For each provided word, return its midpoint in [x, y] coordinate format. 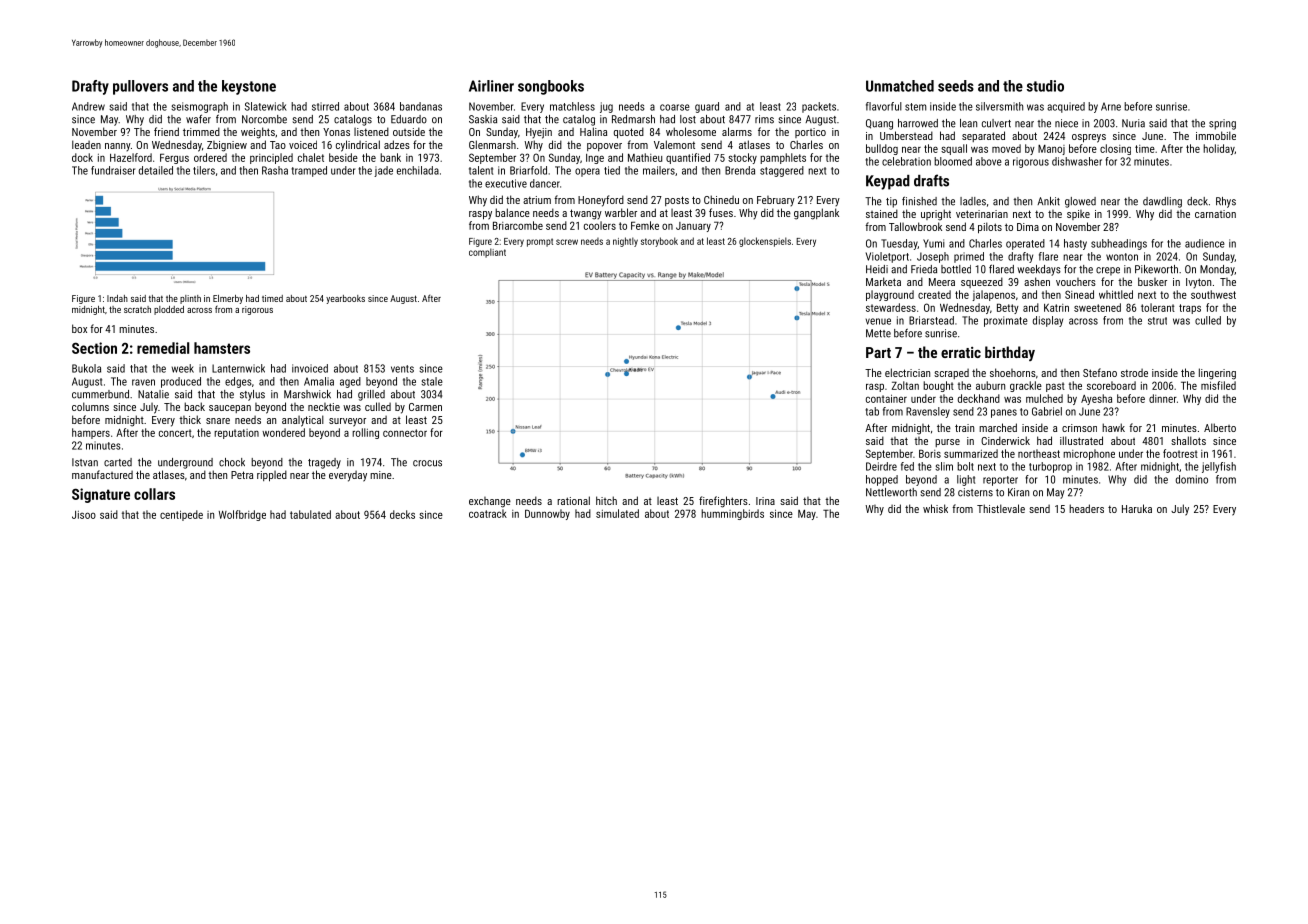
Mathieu [645, 157]
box [79, 328]
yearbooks [345, 299]
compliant [487, 253]
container [886, 398]
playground [890, 295]
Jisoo [84, 515]
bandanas [421, 106]
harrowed [918, 123]
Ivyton [1198, 283]
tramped [309, 171]
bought [938, 386]
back [194, 406]
